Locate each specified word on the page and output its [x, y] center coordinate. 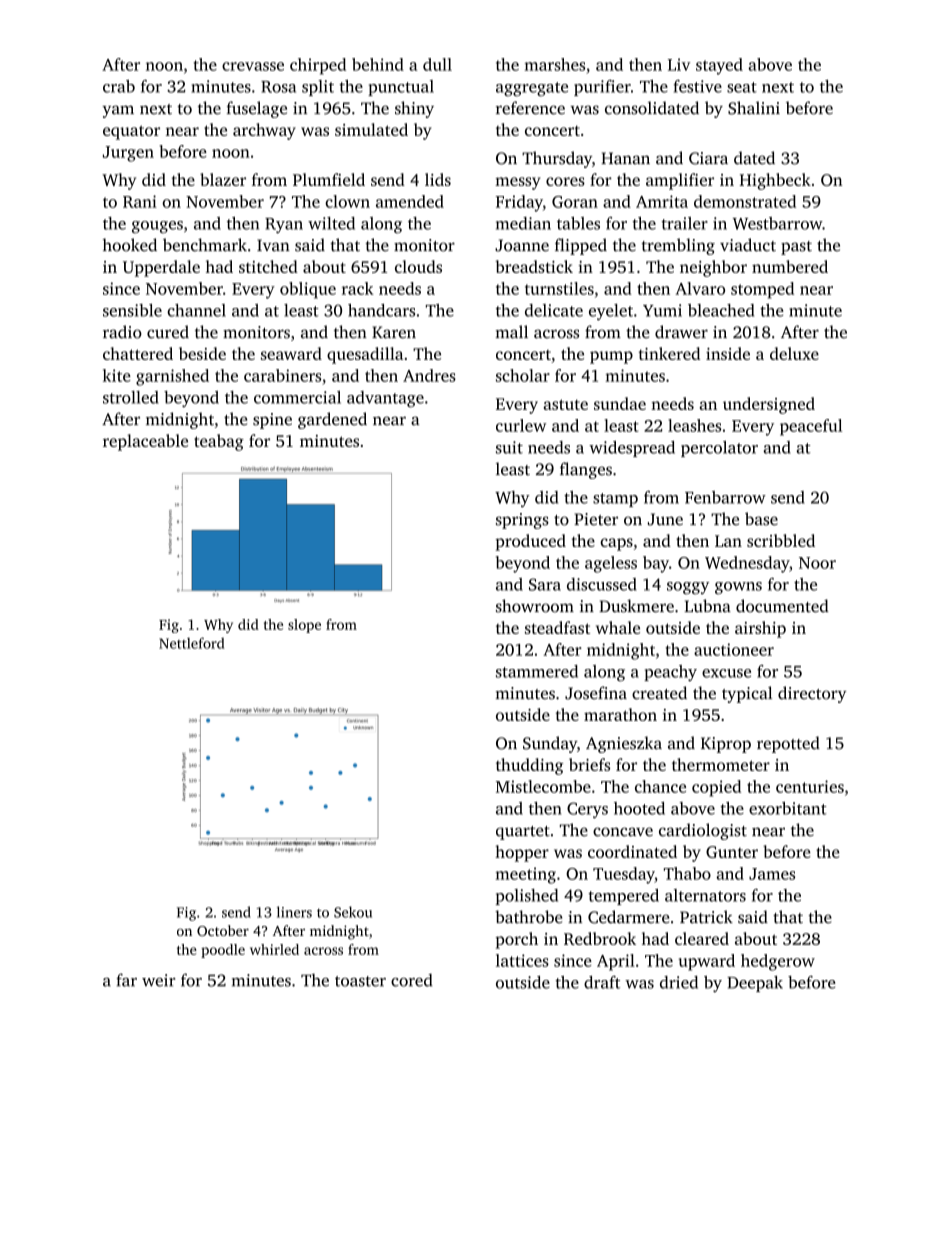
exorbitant [788, 808]
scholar [523, 375]
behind [378, 64]
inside [728, 353]
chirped [318, 66]
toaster [360, 981]
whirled [274, 949]
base [761, 519]
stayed [719, 66]
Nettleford [192, 643]
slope [304, 626]
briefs [589, 764]
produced [531, 542]
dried [679, 982]
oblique [308, 290]
